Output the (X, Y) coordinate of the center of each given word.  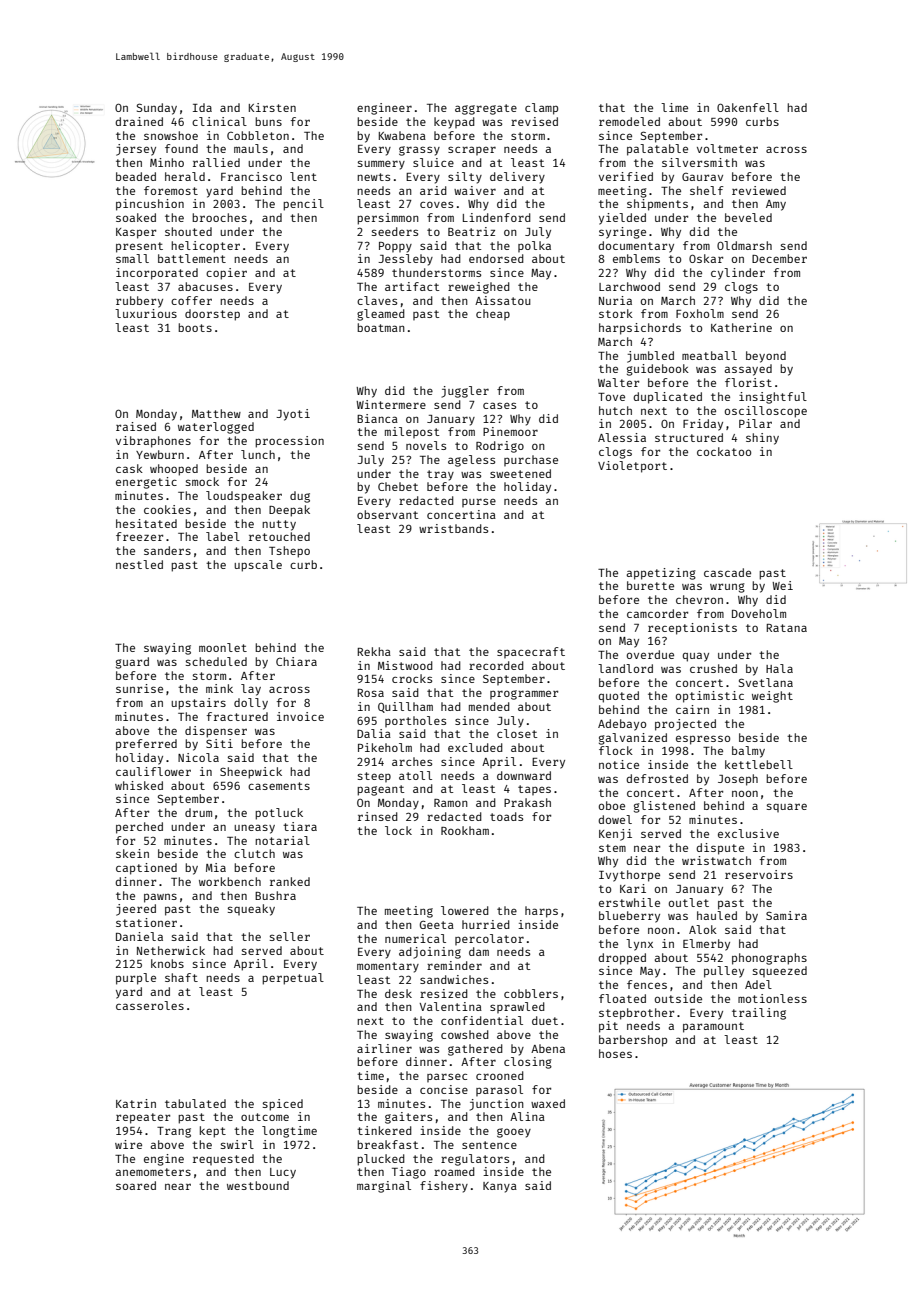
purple (136, 979)
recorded (496, 665)
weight (772, 697)
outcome (265, 1117)
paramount (713, 1027)
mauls (251, 148)
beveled (748, 217)
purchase (531, 460)
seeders (395, 231)
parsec (447, 1077)
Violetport (632, 467)
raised (136, 426)
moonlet (223, 647)
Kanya (500, 1187)
